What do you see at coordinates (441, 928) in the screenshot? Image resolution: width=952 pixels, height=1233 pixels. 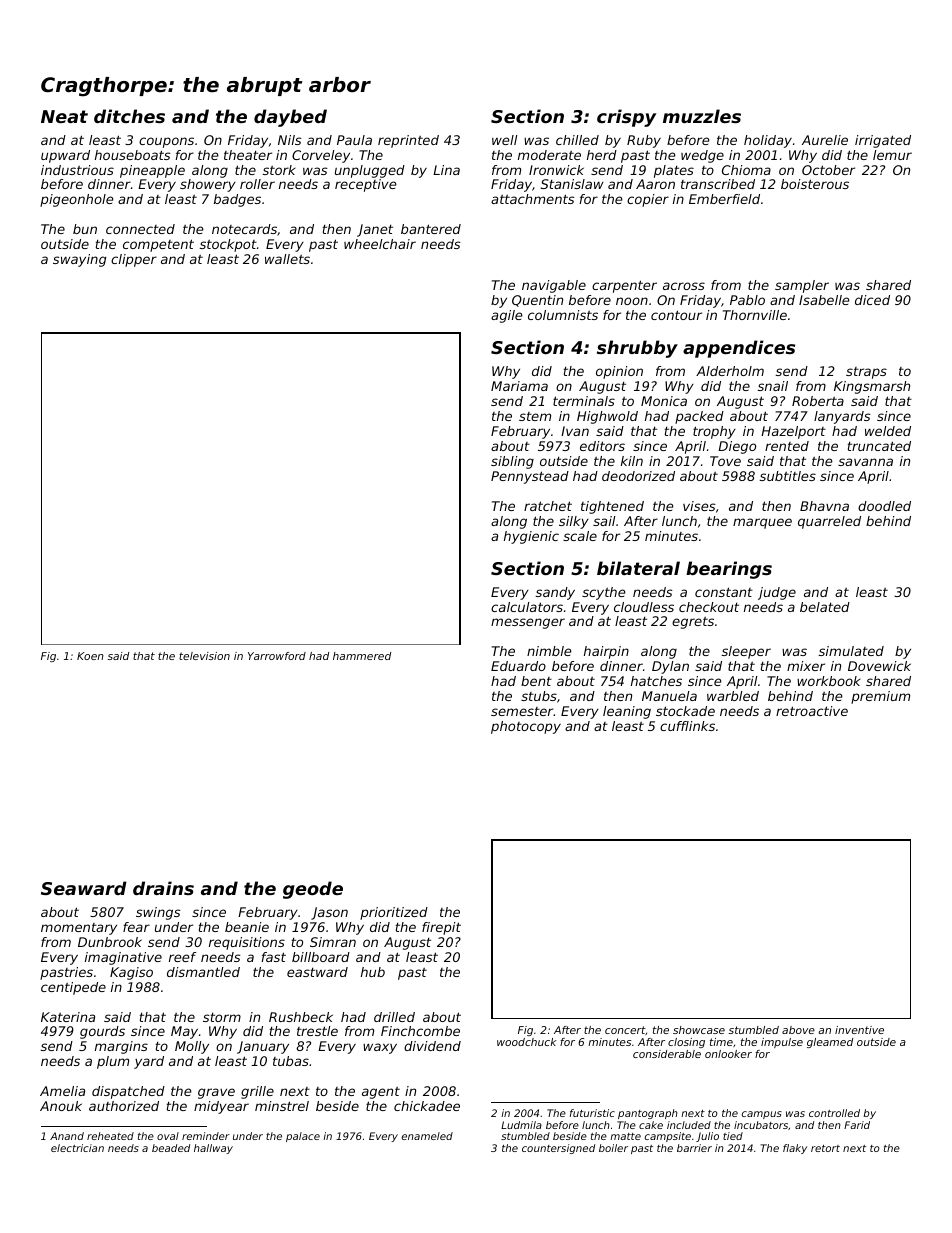 I see `firepit` at bounding box center [441, 928].
